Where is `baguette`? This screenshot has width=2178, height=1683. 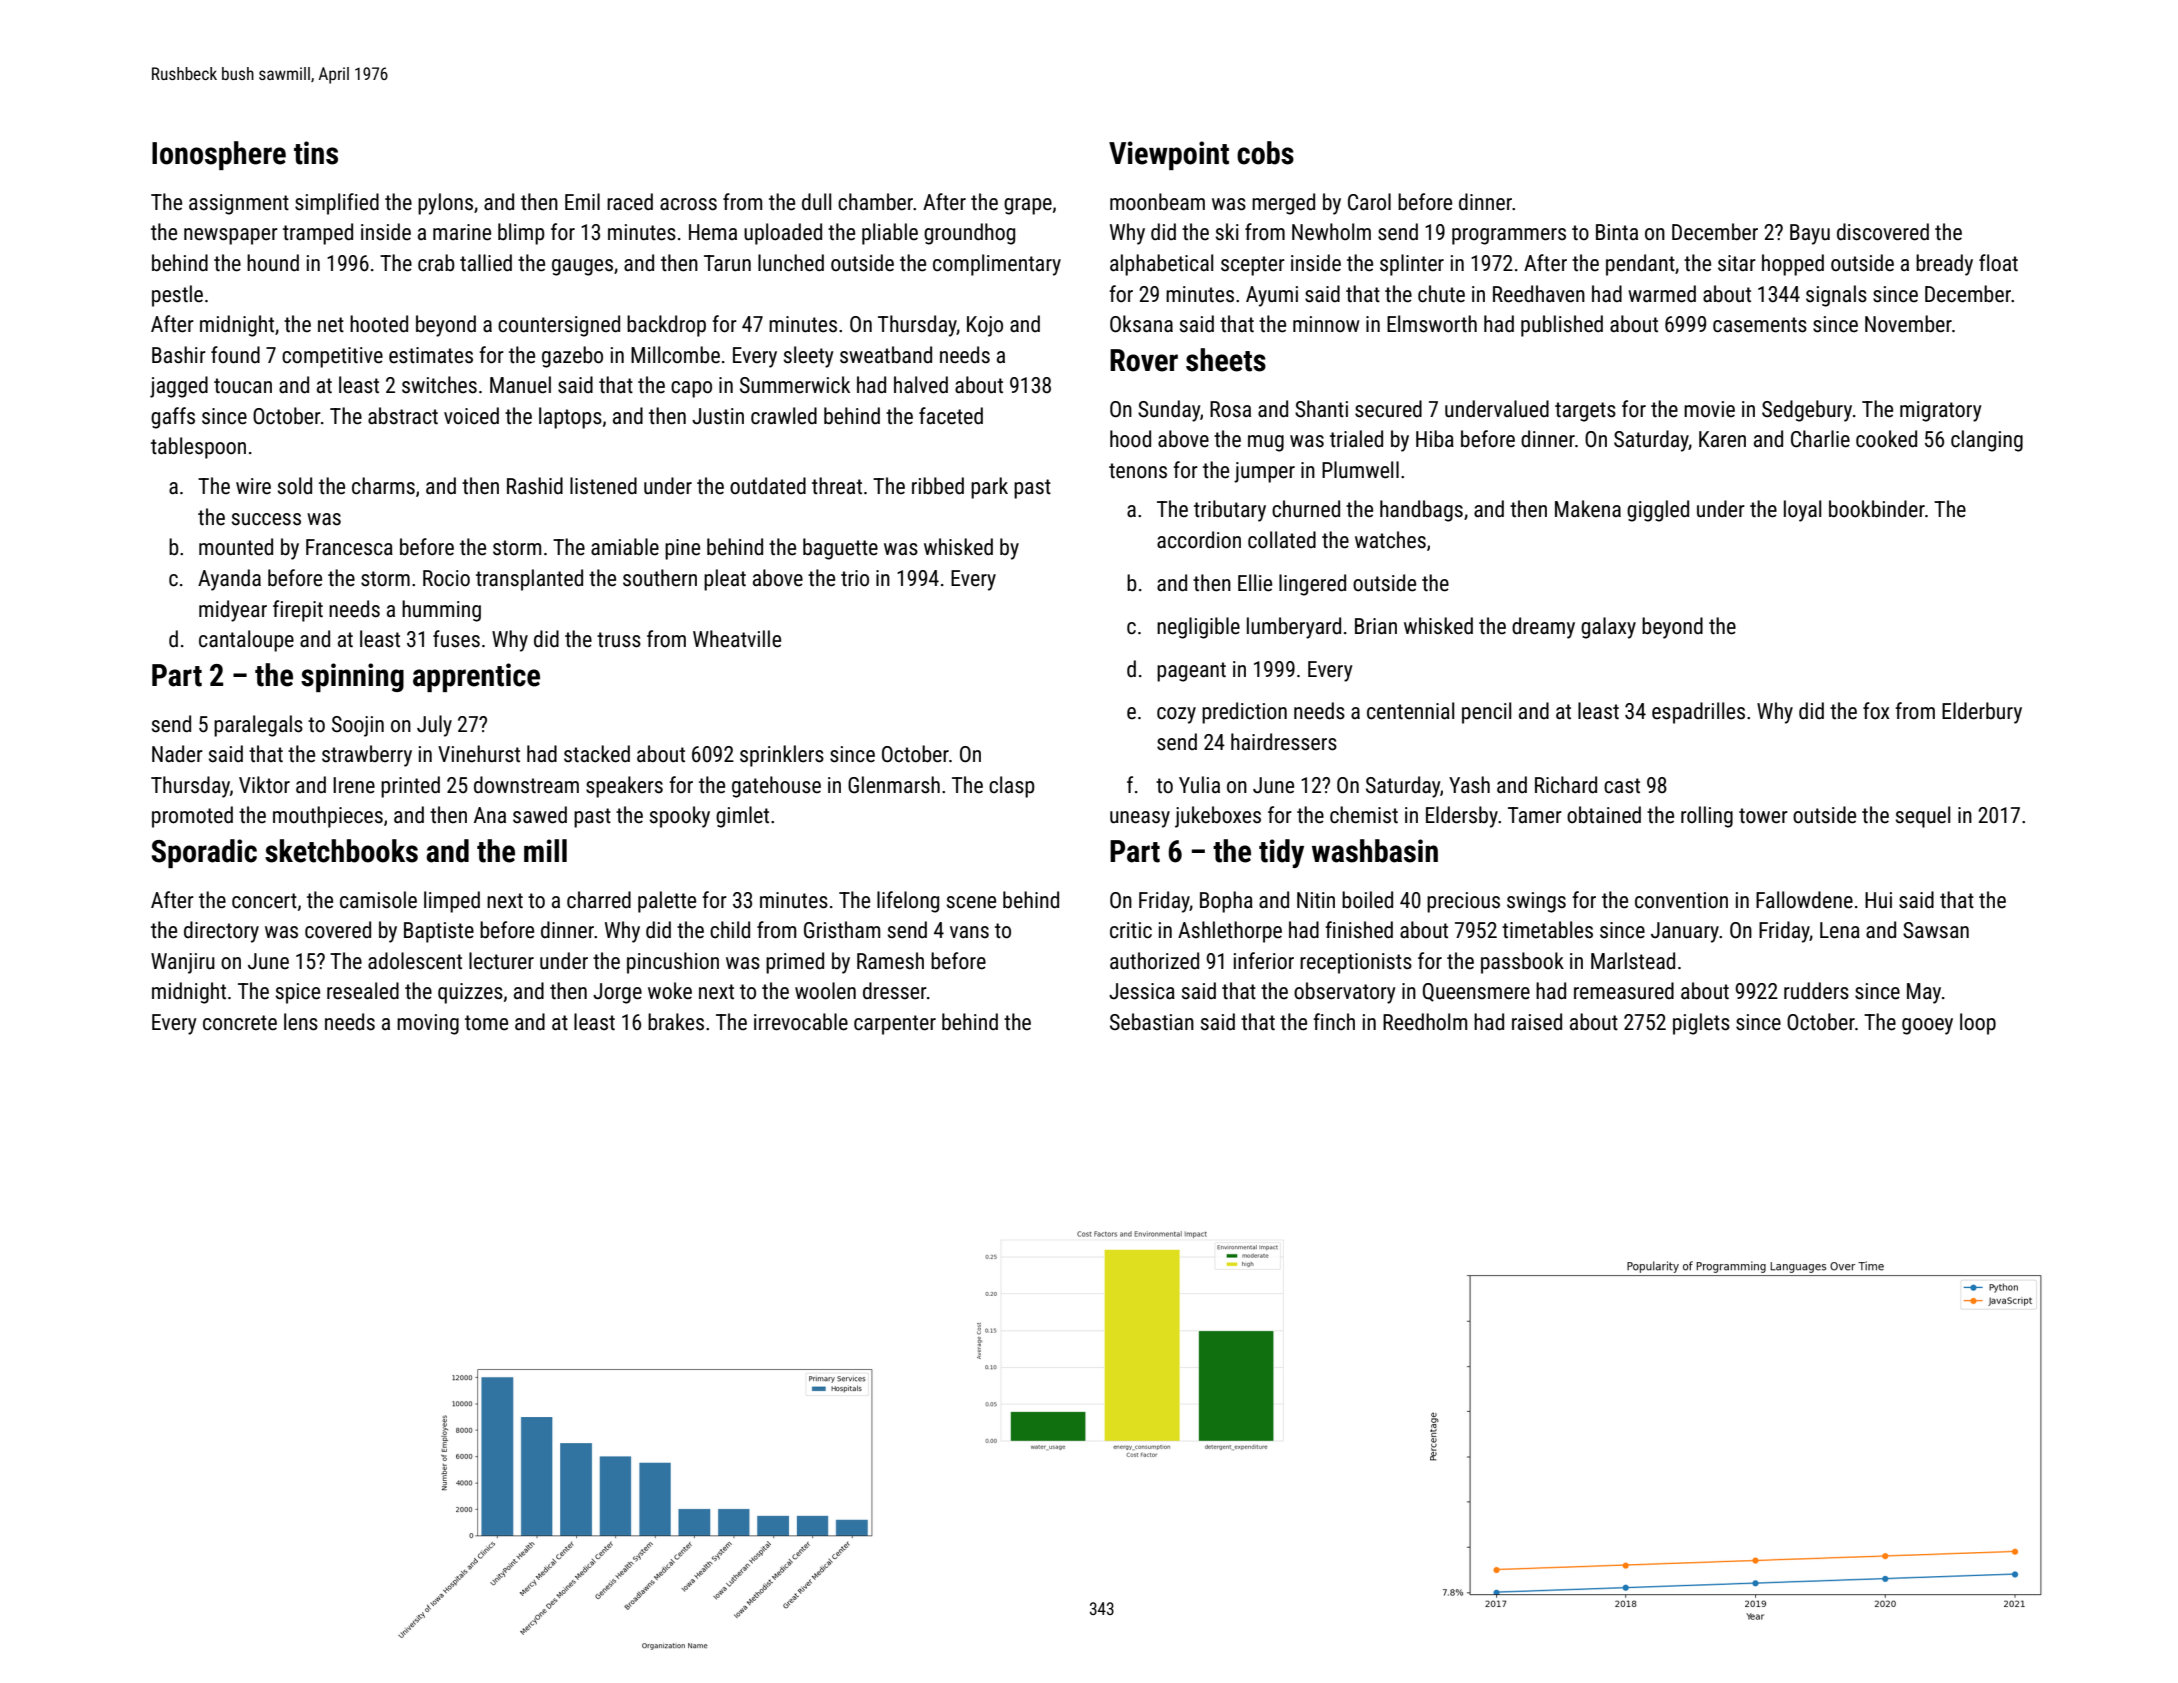
baguette is located at coordinates (840, 549).
